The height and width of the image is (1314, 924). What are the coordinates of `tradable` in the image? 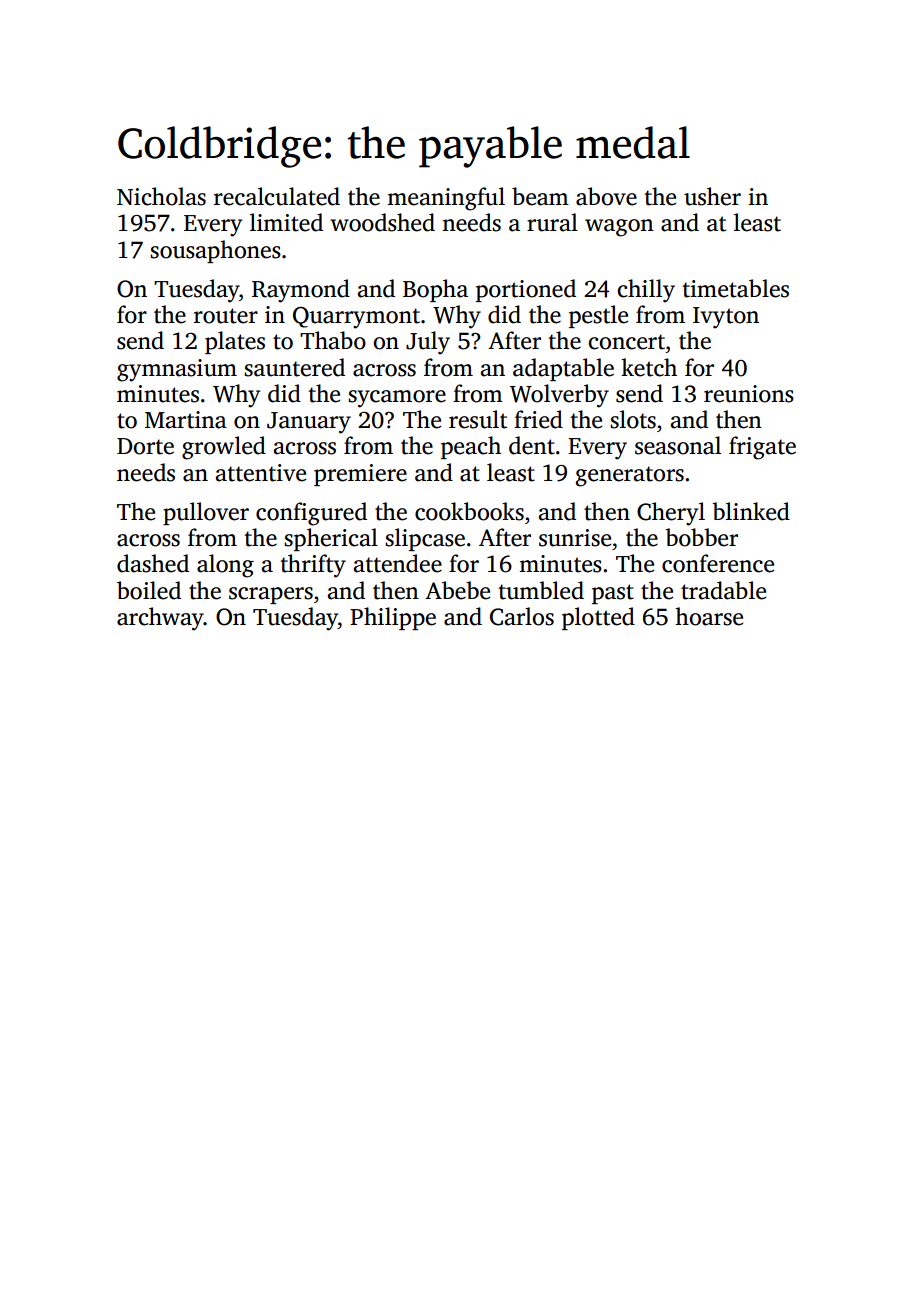 It's located at (723, 590).
